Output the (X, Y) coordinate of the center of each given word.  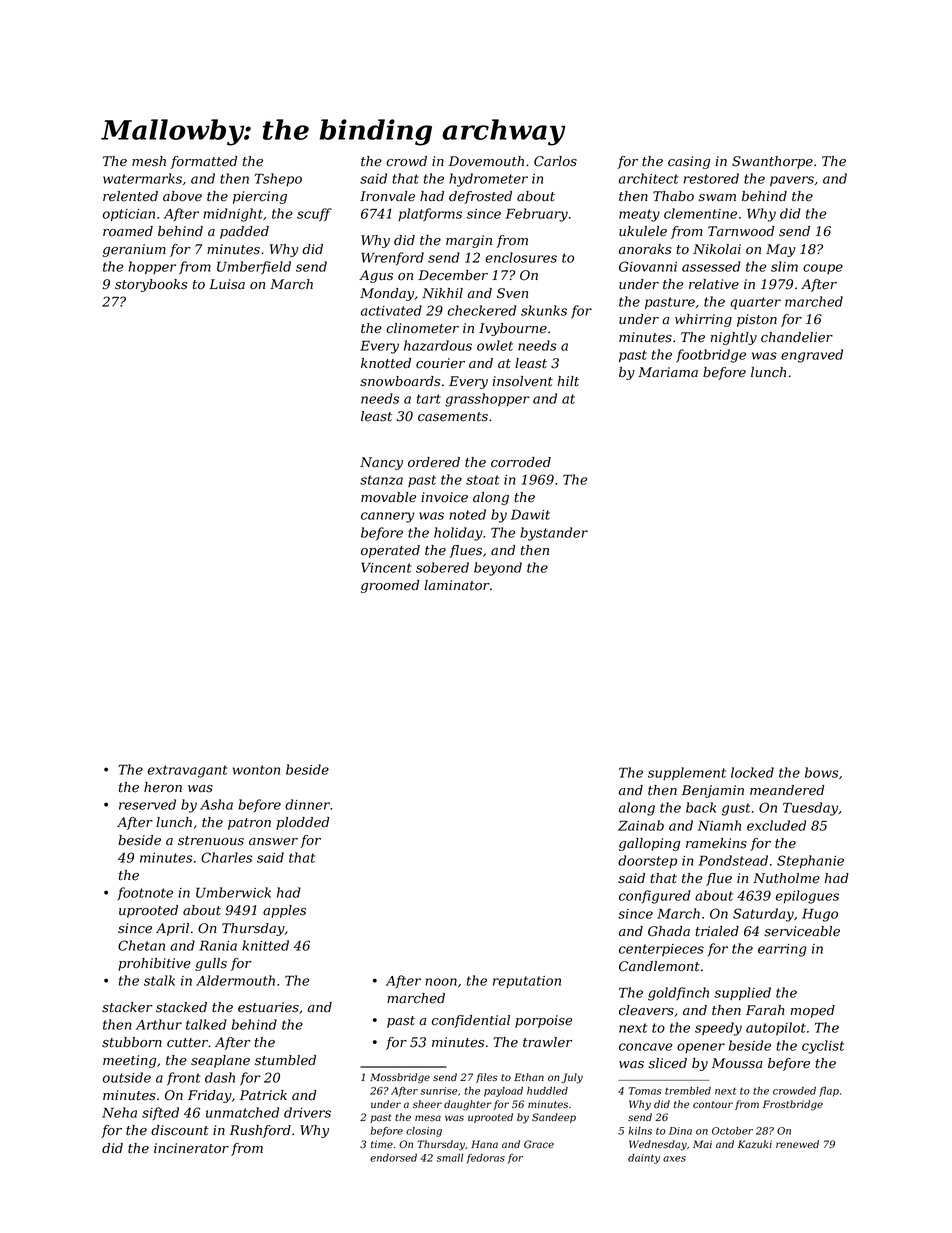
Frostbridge (793, 1105)
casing (689, 162)
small (450, 1158)
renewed (797, 1144)
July (572, 1078)
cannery (388, 517)
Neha (119, 1112)
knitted (265, 945)
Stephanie (810, 862)
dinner (307, 804)
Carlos (555, 161)
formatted (204, 162)
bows (821, 772)
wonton (256, 770)
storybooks (151, 285)
